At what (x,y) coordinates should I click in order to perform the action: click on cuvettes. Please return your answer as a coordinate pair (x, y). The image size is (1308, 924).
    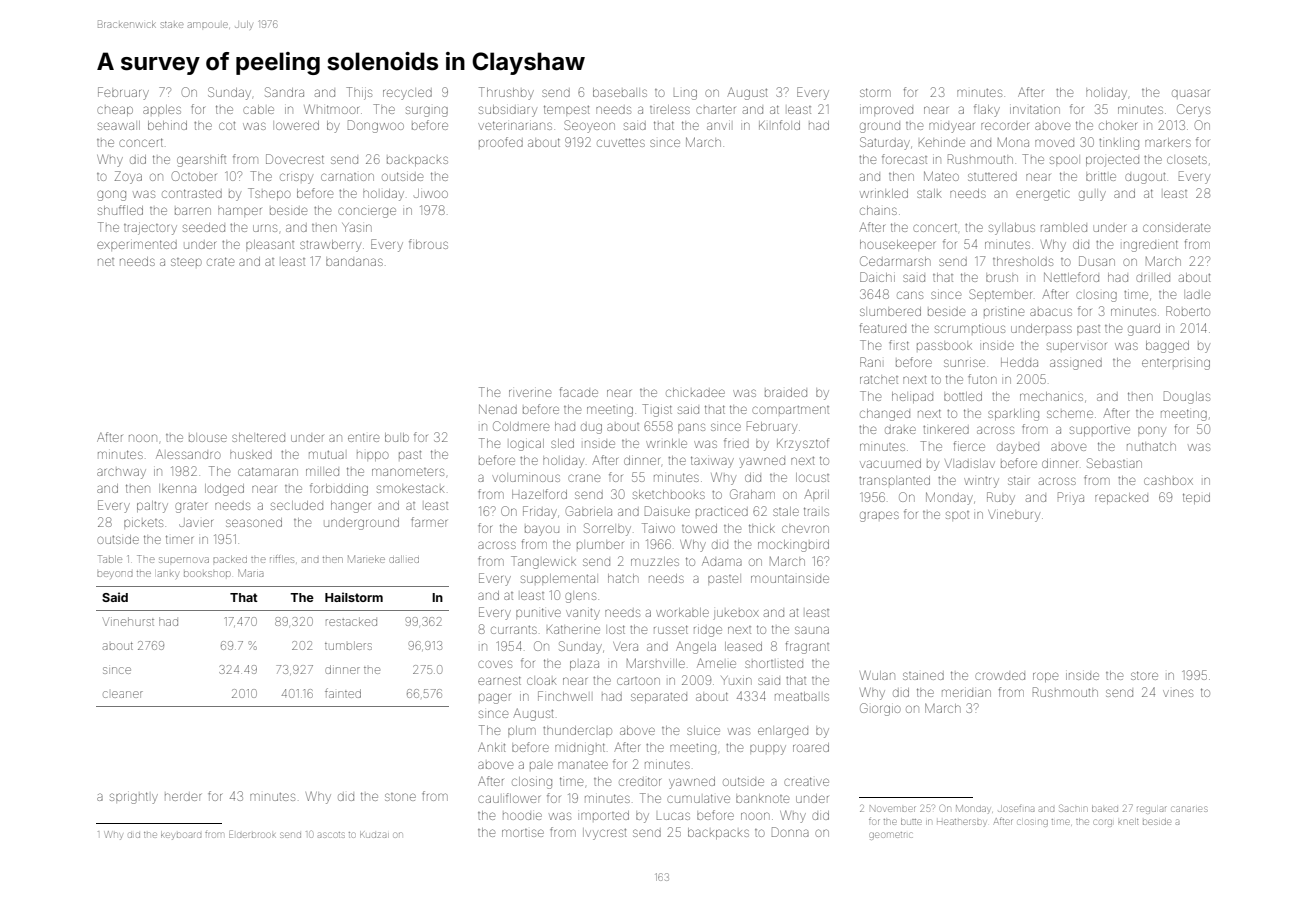
    Looking at the image, I should click on (621, 142).
